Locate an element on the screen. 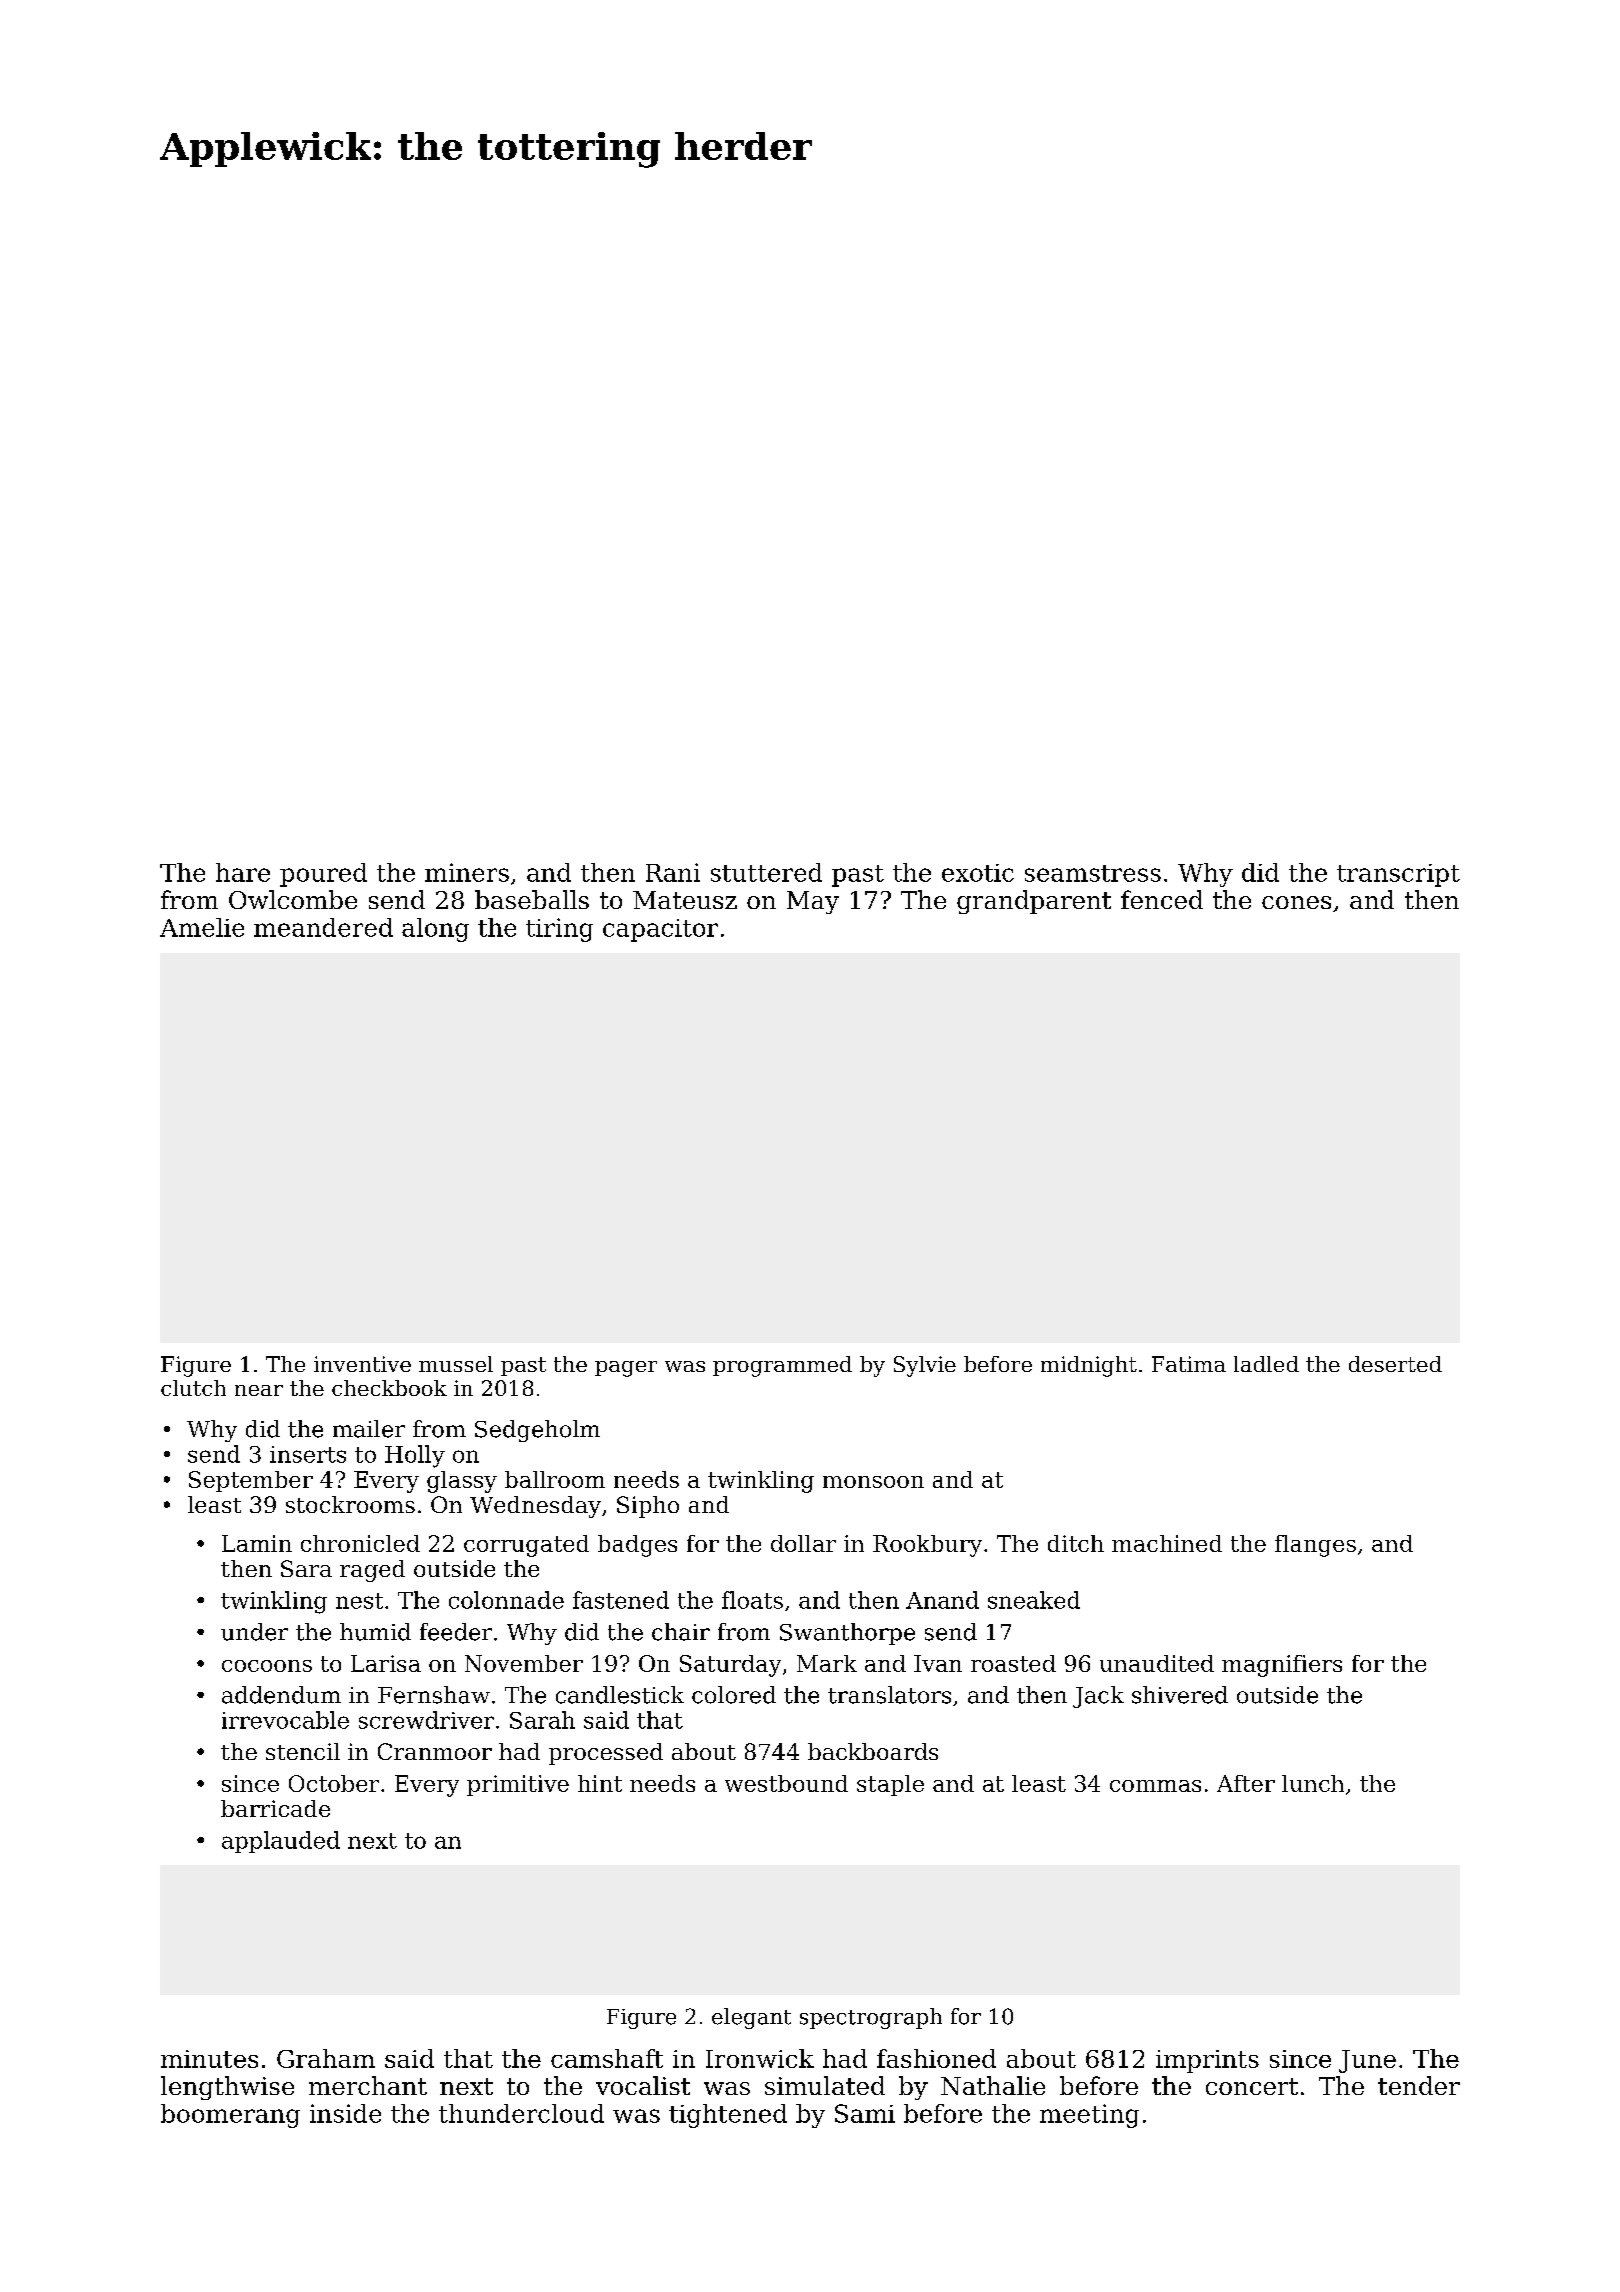 The width and height of the screenshot is (1620, 2292). dollar is located at coordinates (803, 1543).
